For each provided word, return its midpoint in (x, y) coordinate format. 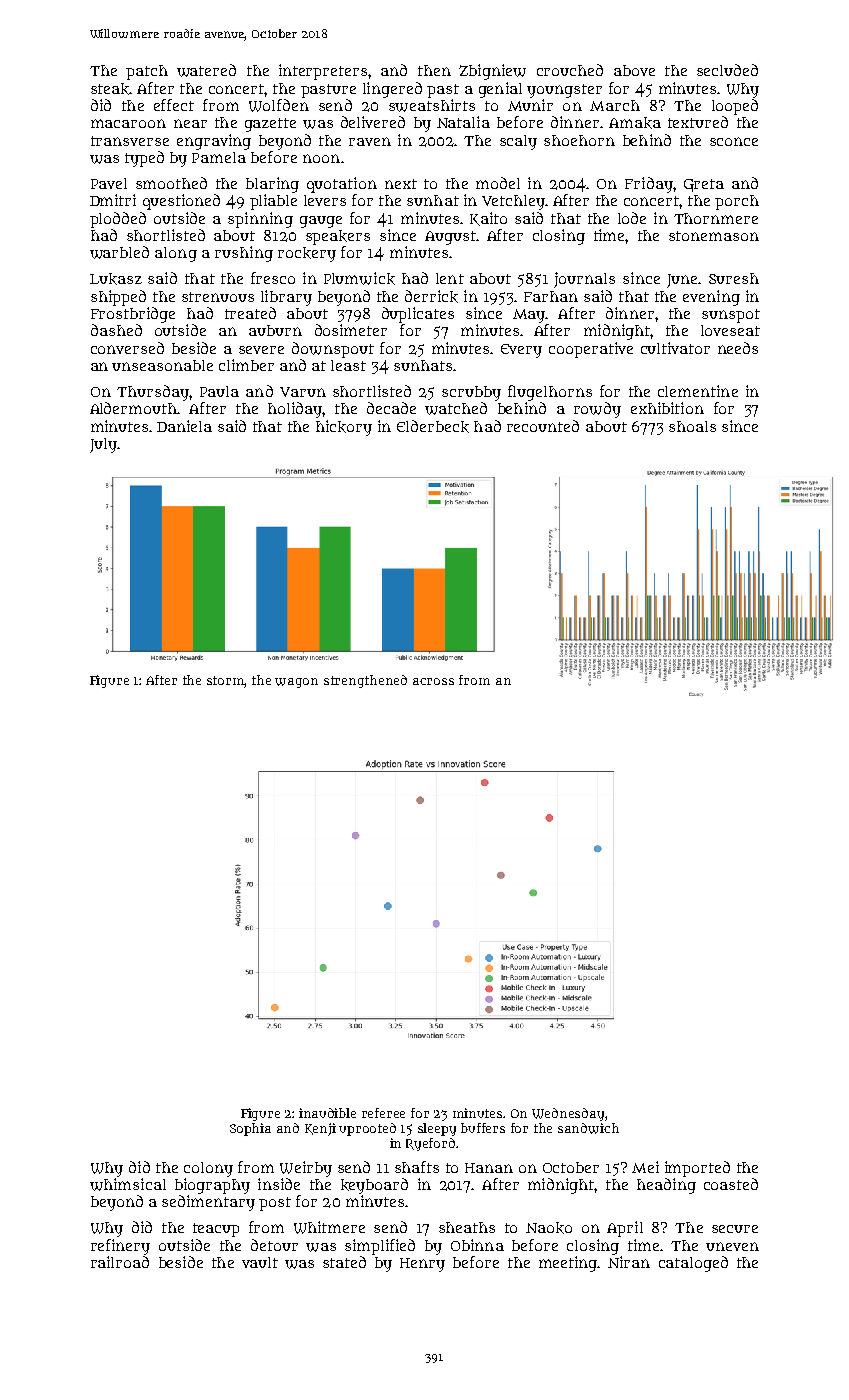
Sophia (250, 1129)
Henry (422, 1265)
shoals (692, 426)
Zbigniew (492, 72)
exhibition (667, 408)
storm (226, 681)
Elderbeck (433, 426)
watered (206, 70)
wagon (296, 683)
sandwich (588, 1128)
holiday (295, 410)
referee (383, 1113)
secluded (727, 70)
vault (260, 1262)
